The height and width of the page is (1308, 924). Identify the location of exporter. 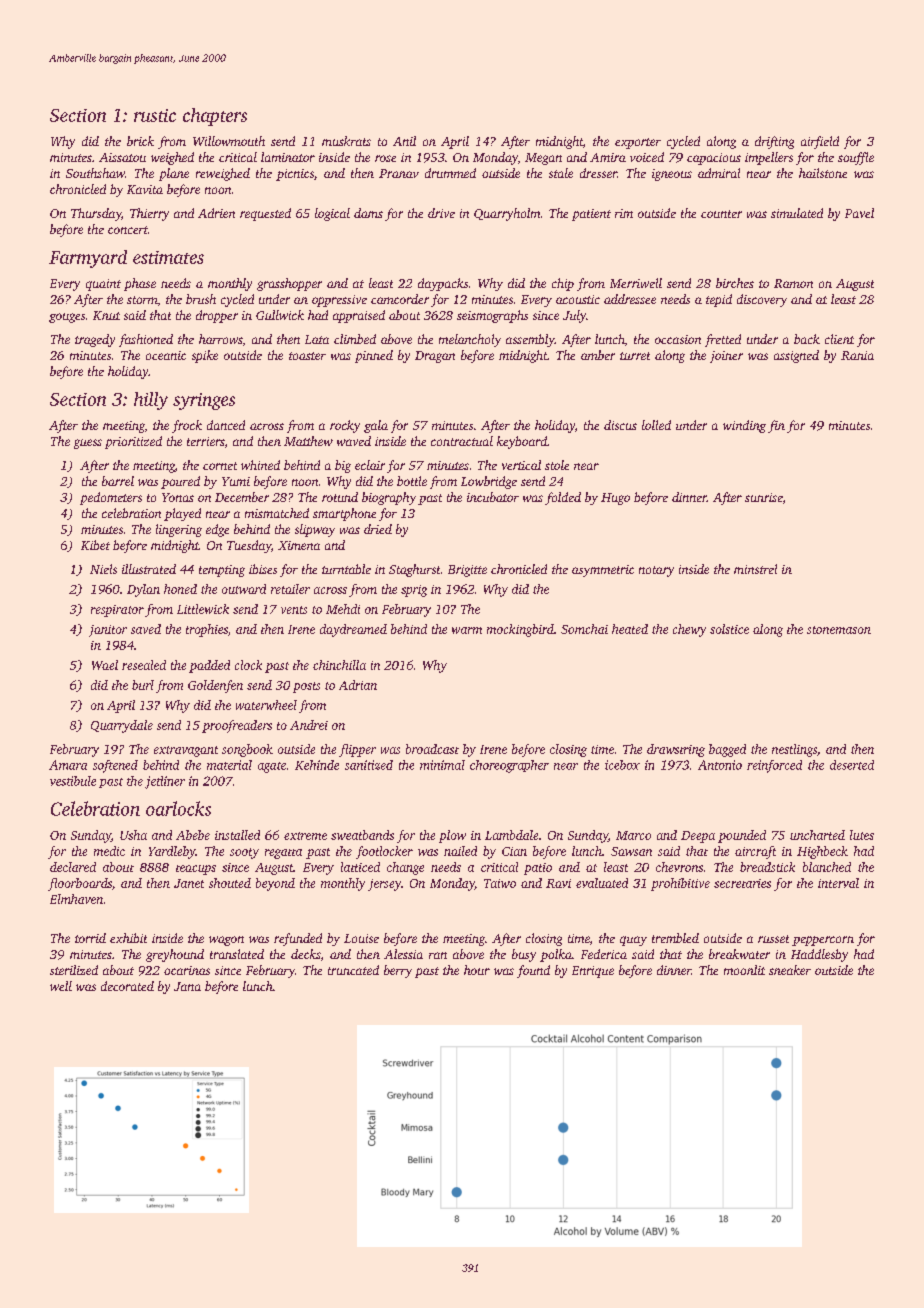
(638, 143).
